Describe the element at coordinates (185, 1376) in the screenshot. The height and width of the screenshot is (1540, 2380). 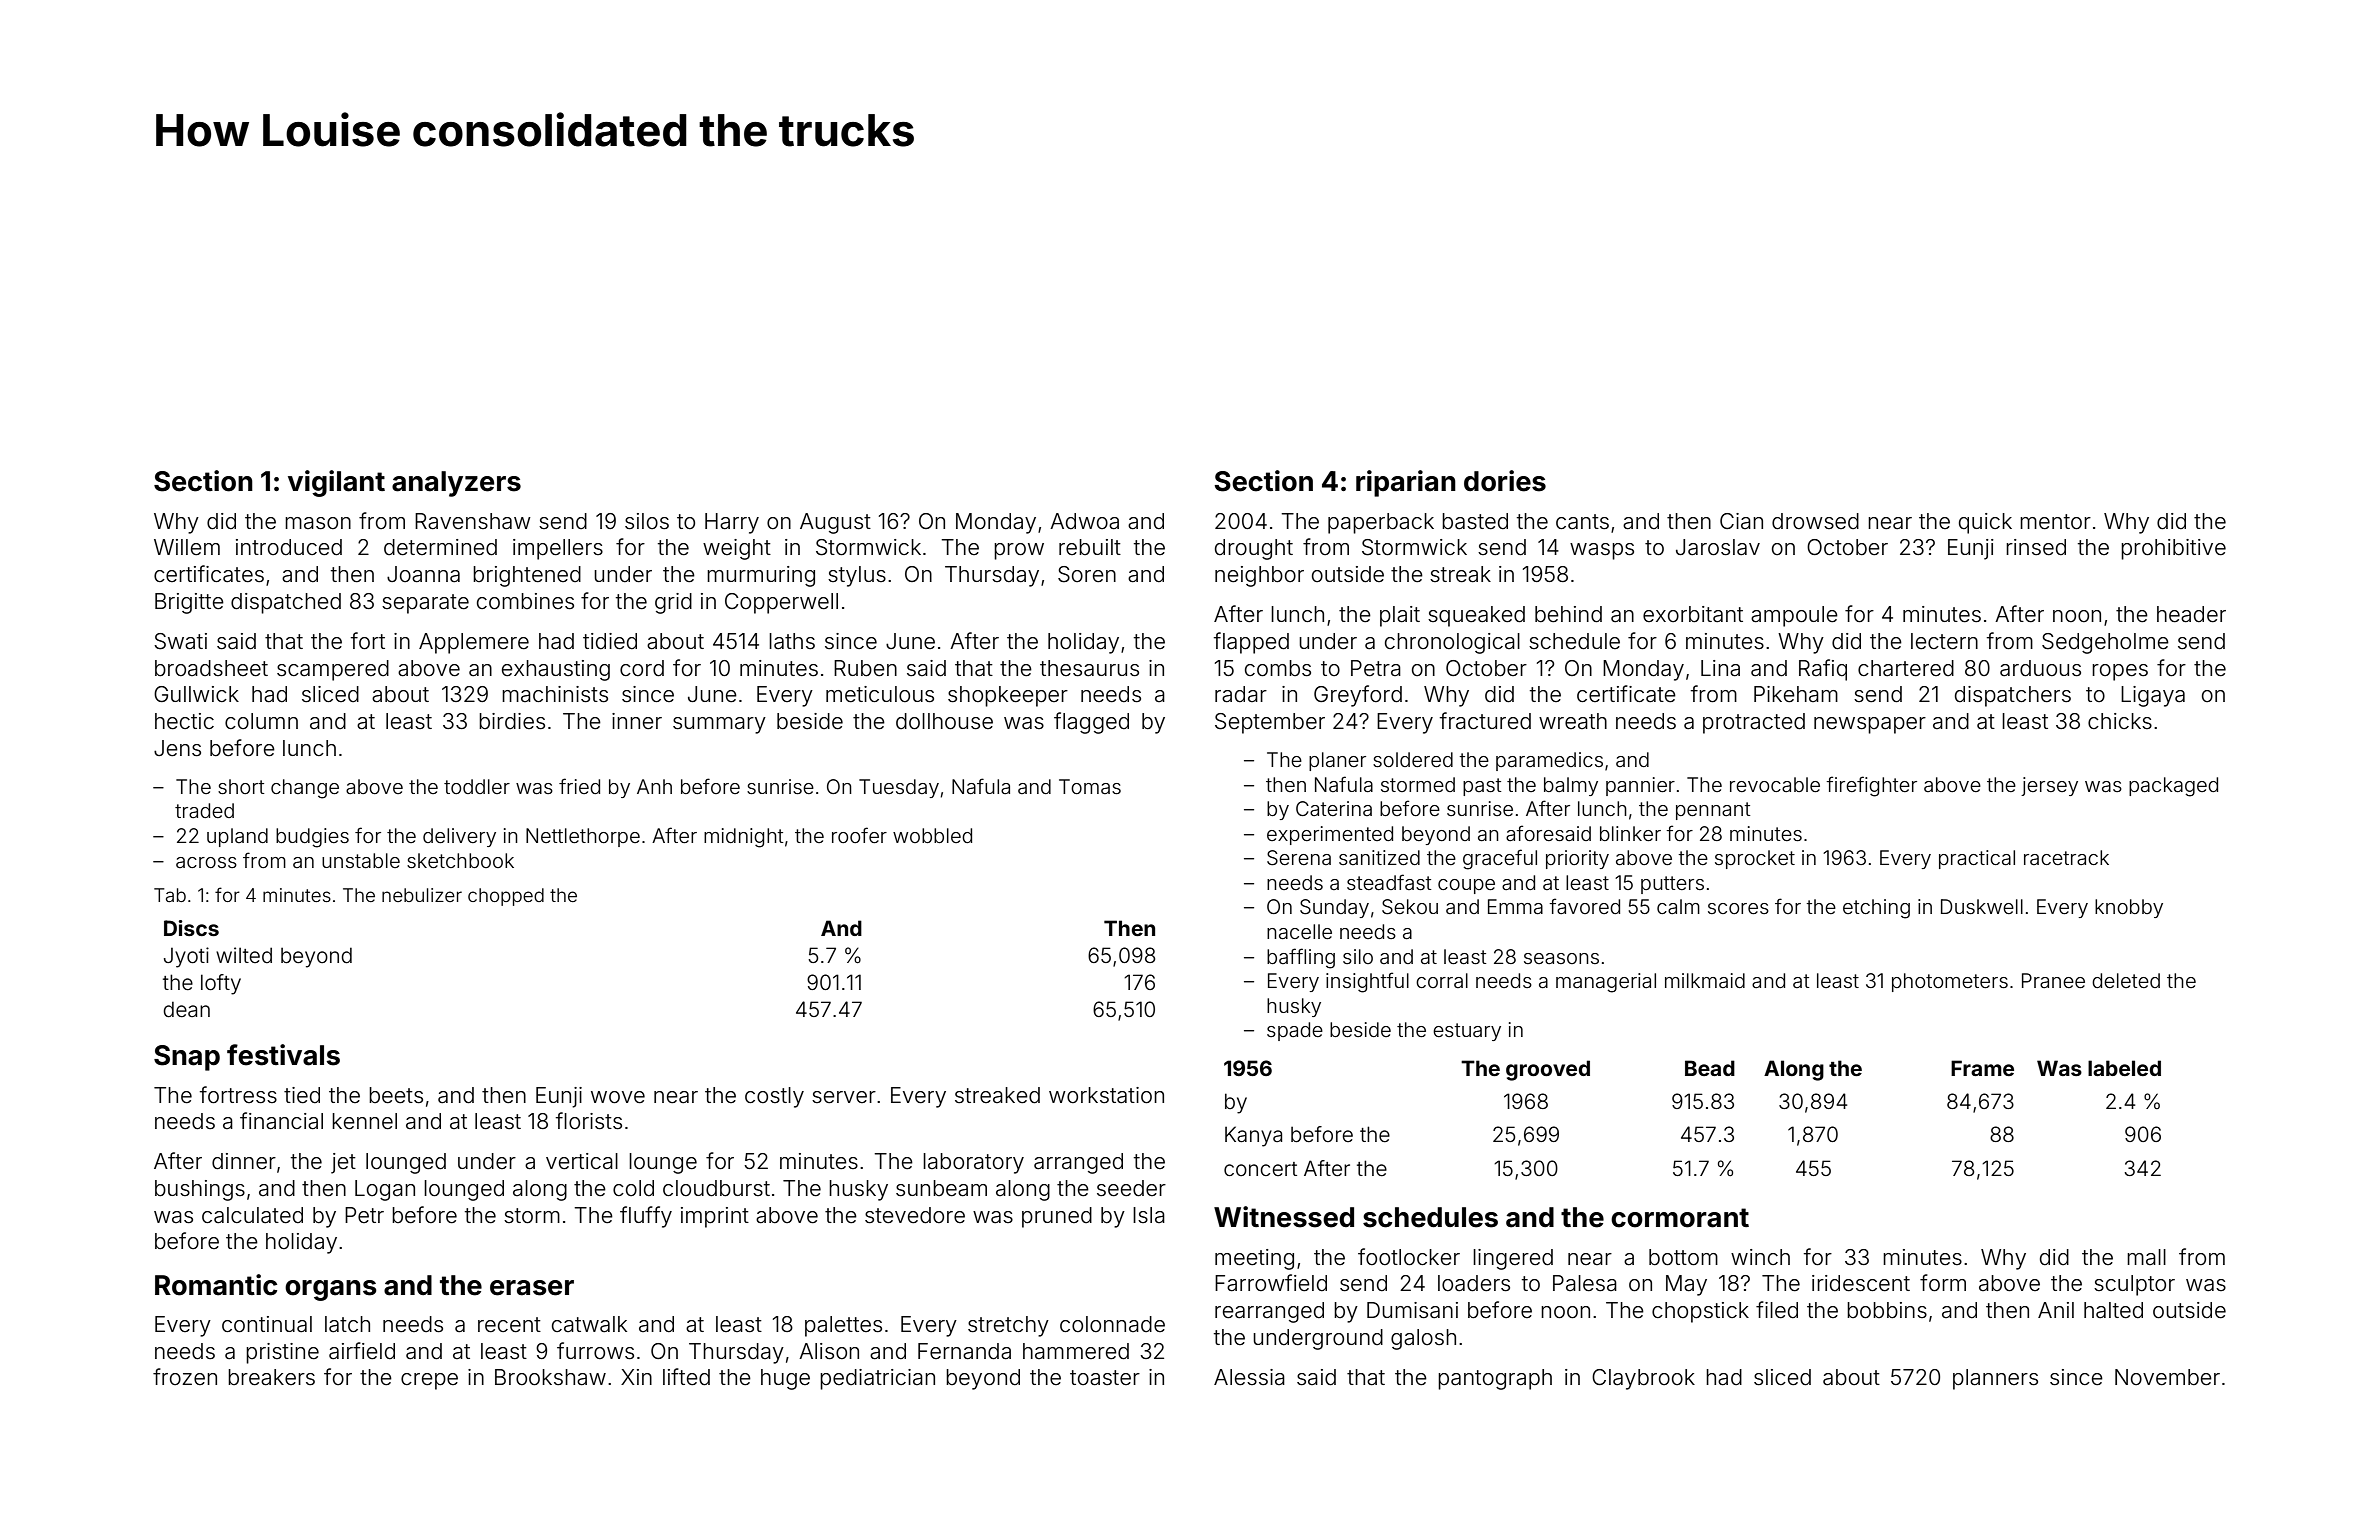
I see `frozen` at that location.
